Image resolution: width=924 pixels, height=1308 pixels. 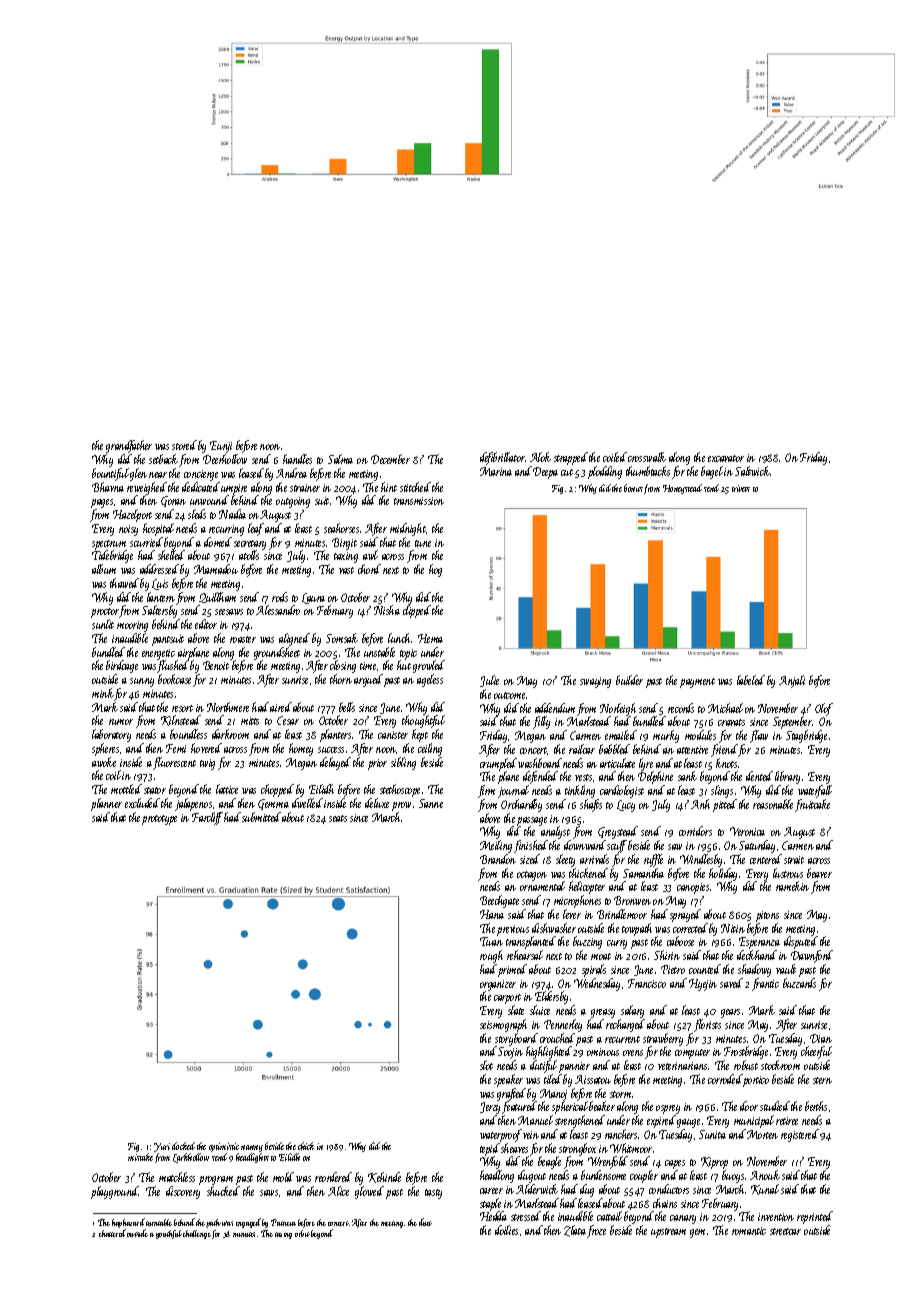 I want to click on shadowy, so click(x=754, y=970).
